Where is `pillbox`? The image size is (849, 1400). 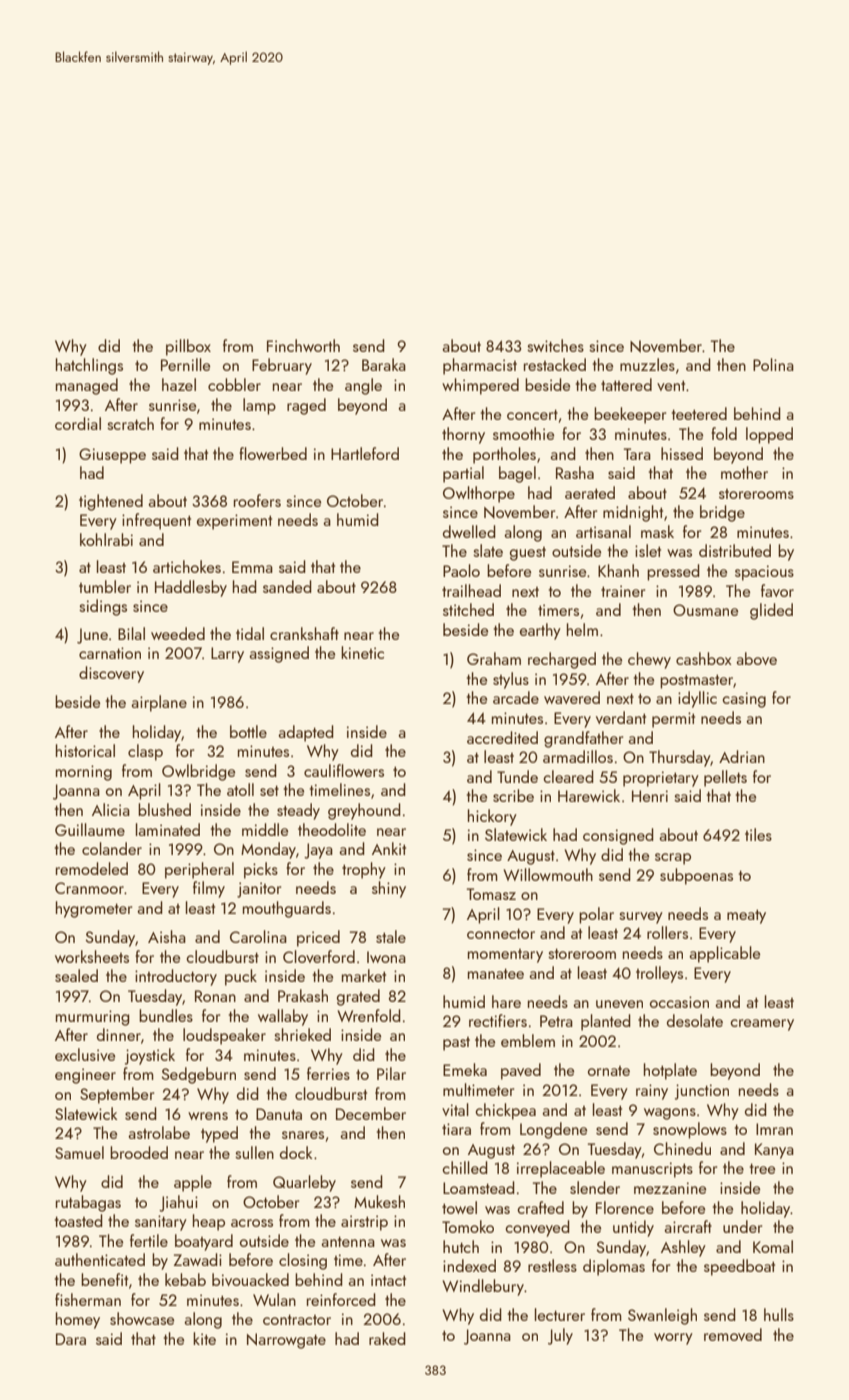 pillbox is located at coordinates (188, 347).
